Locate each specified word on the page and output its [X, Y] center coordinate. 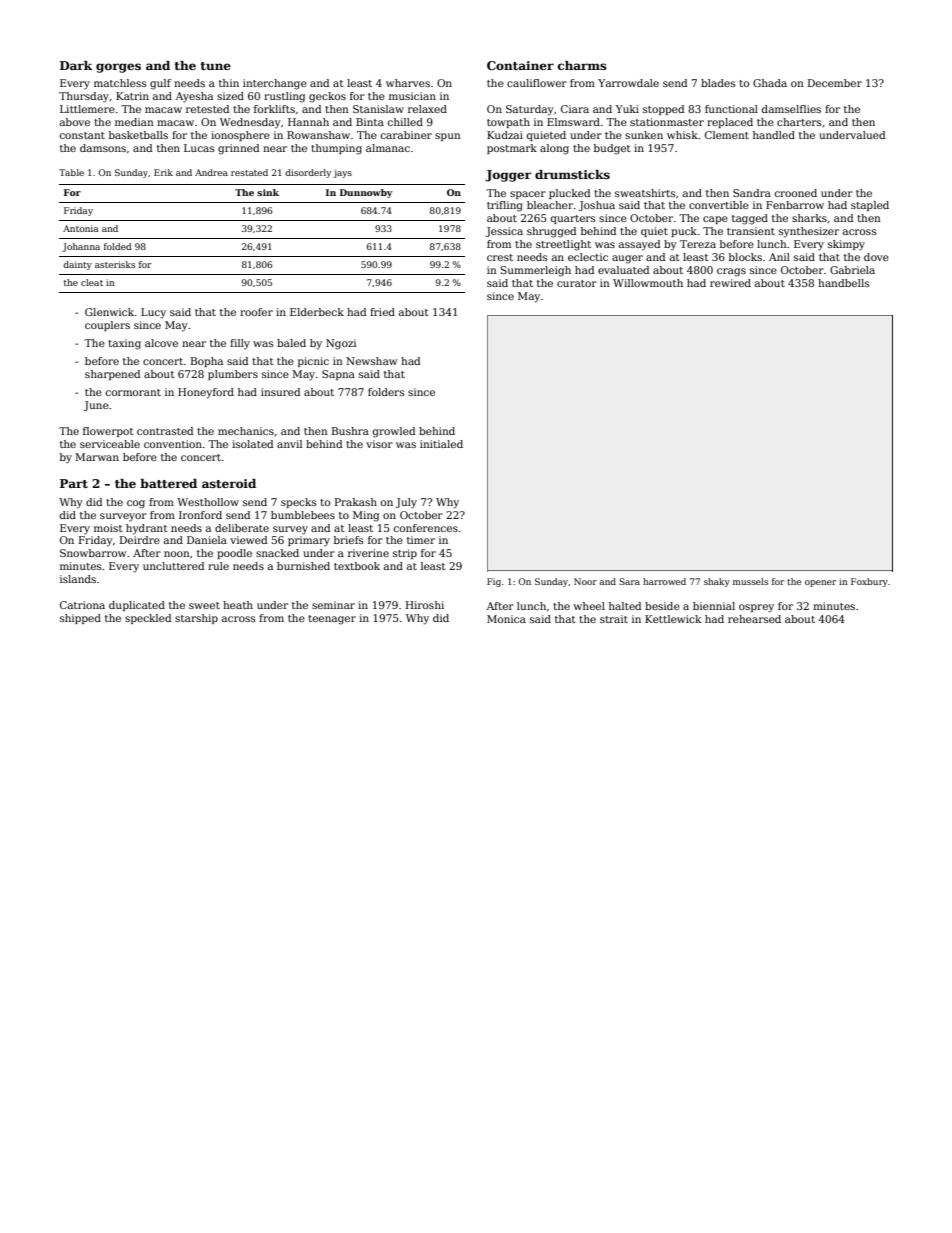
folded [118, 246]
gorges [118, 68]
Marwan [97, 457]
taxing [124, 344]
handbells [843, 283]
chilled [405, 122]
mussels [750, 581]
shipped [80, 619]
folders [386, 392]
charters [799, 122]
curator [577, 283]
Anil [779, 257]
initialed [441, 444]
